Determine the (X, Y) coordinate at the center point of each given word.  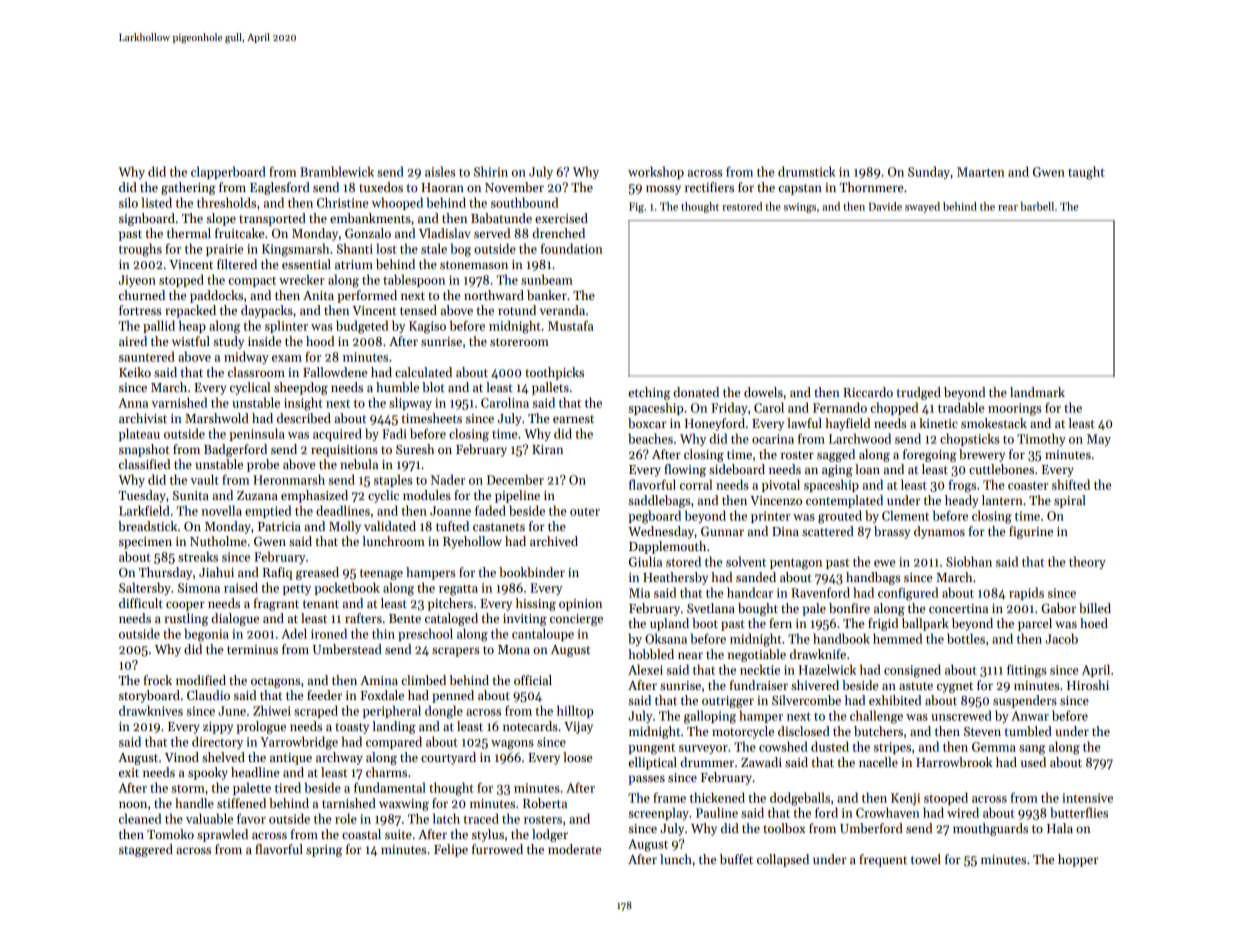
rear (1008, 208)
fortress (140, 310)
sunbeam (547, 279)
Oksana (666, 638)
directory (217, 742)
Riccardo (868, 392)
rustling (186, 619)
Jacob (1061, 638)
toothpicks (555, 373)
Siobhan (969, 561)
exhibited (895, 700)
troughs (140, 250)
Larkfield (144, 510)
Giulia (645, 561)
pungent (651, 749)
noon (133, 804)
